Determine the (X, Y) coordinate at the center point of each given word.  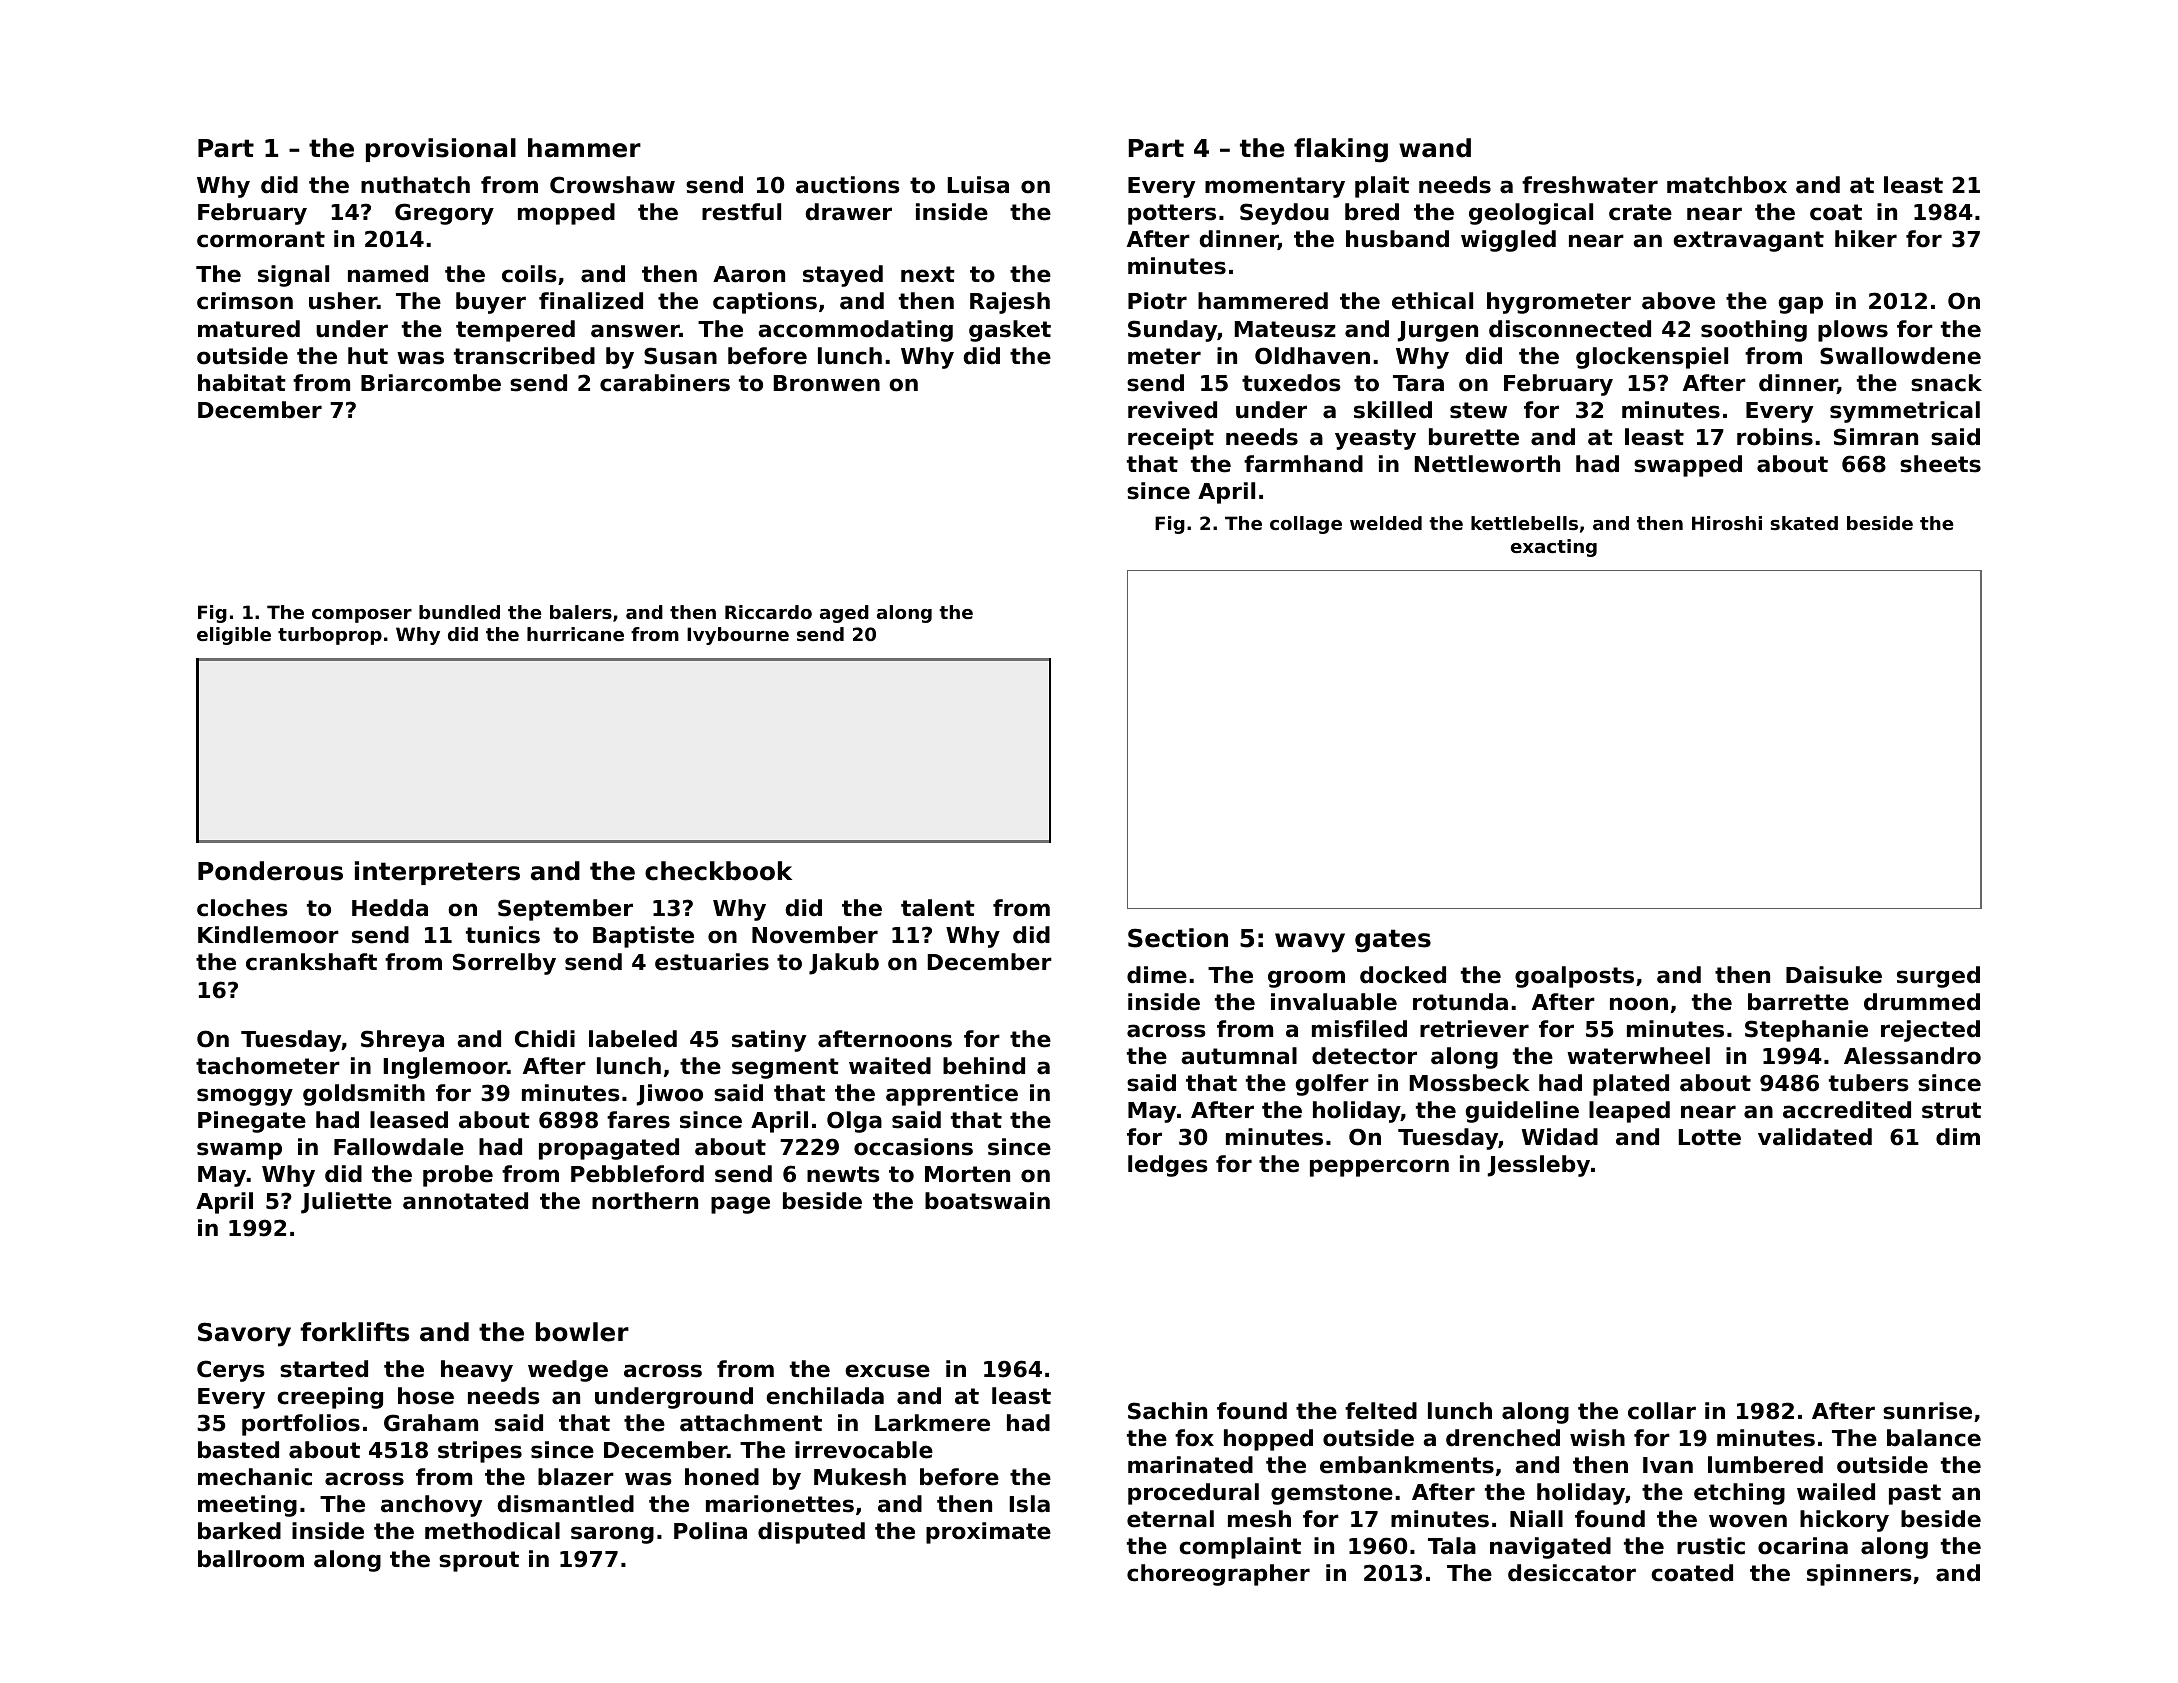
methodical (492, 1531)
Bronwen (827, 383)
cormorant (261, 239)
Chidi (545, 1039)
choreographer (1218, 1575)
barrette (1798, 1002)
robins (1775, 437)
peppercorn (1379, 1168)
